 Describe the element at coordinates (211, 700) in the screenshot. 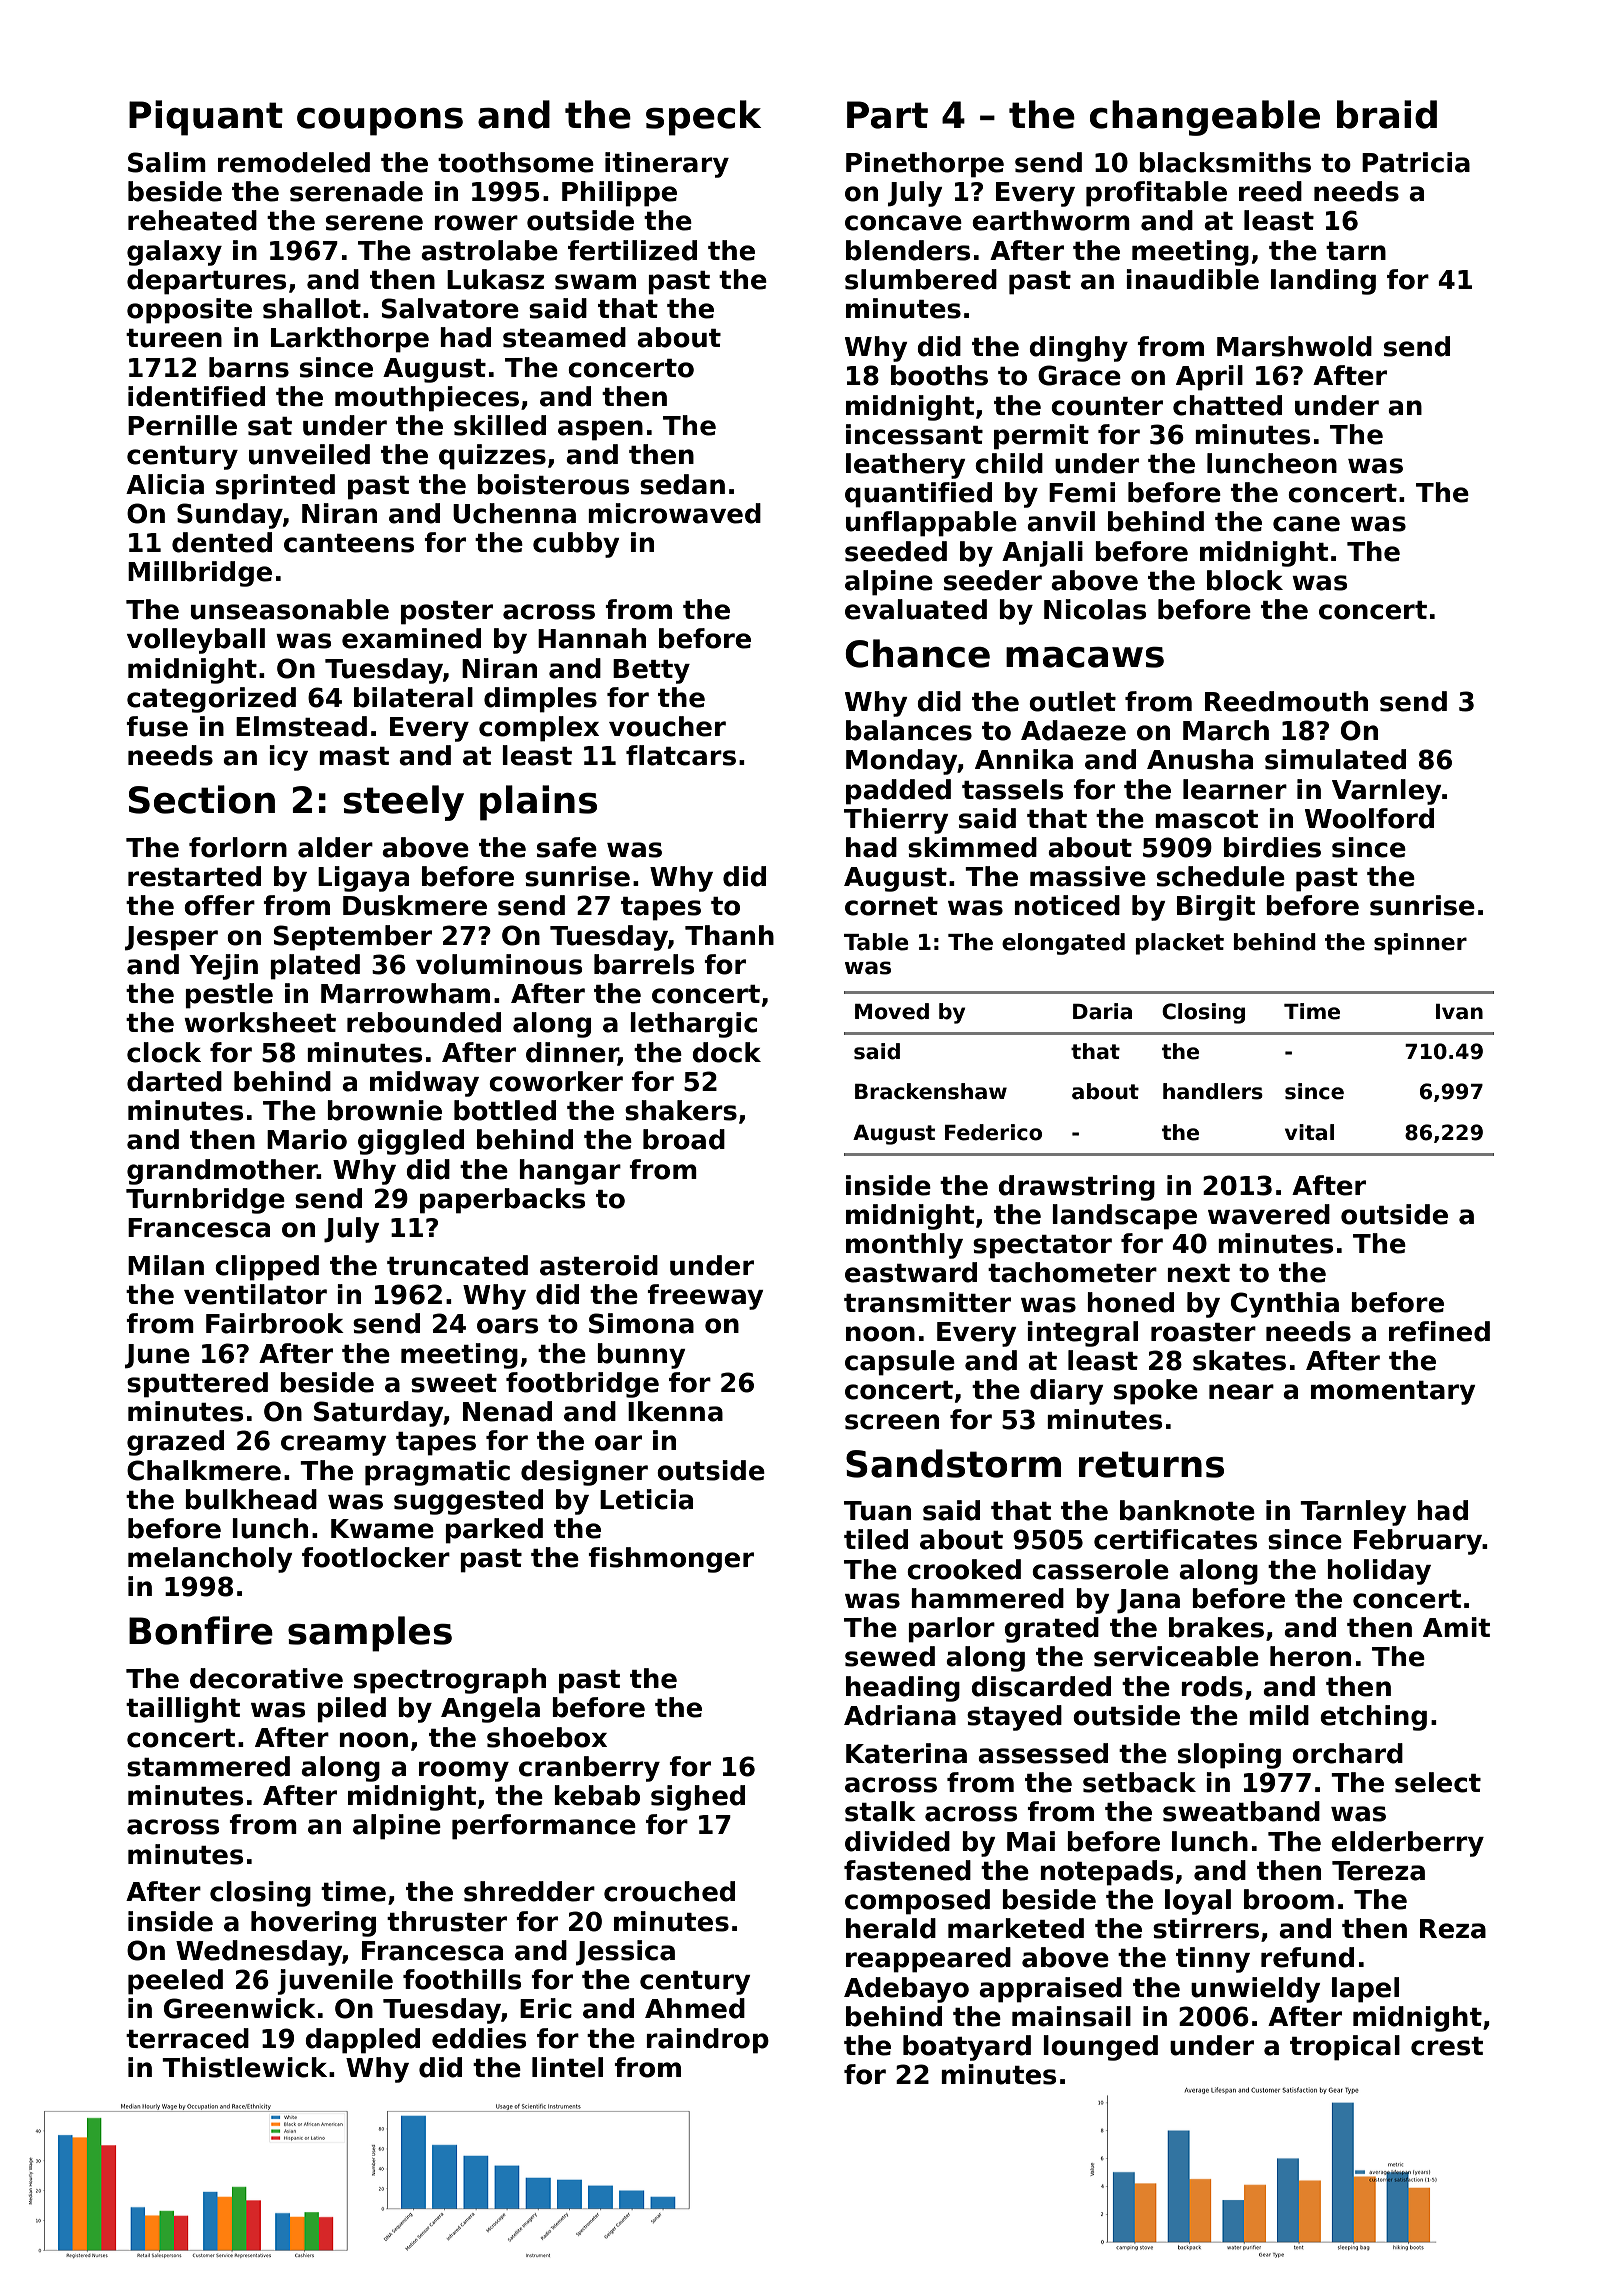

I see `categorized` at that location.
